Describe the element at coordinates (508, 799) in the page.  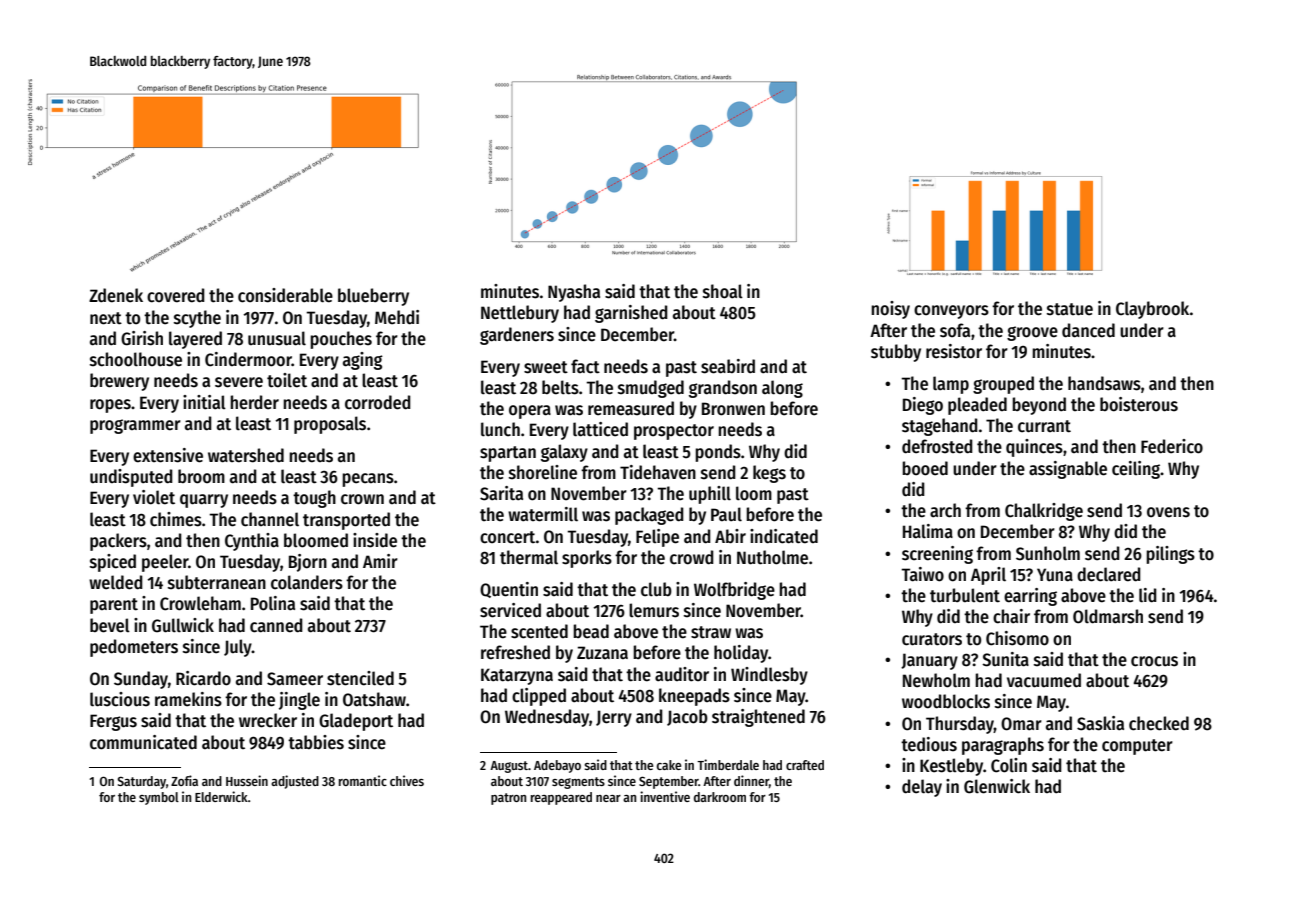
I see `patron` at that location.
